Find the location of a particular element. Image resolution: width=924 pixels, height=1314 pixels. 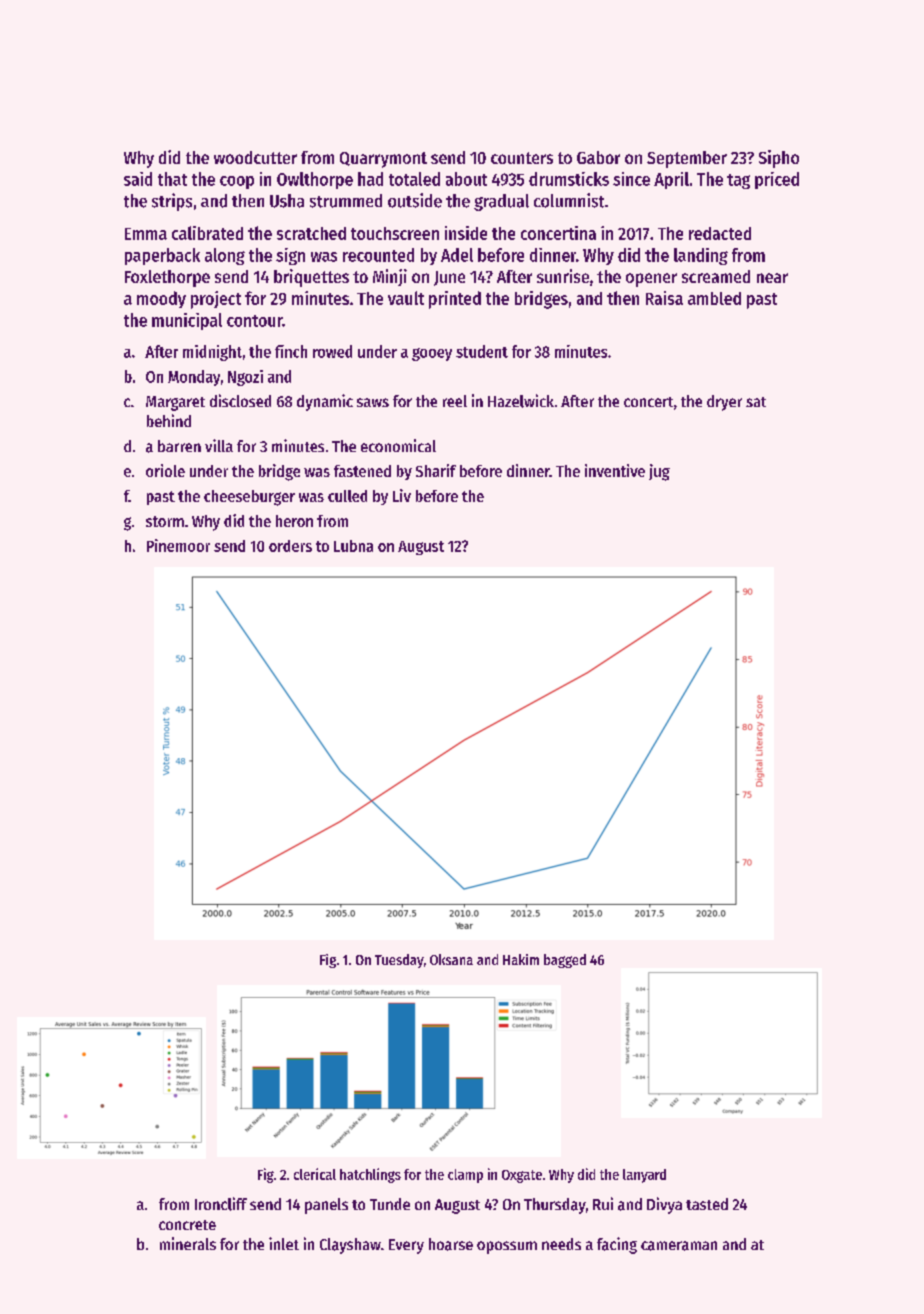

bagged is located at coordinates (565, 961).
